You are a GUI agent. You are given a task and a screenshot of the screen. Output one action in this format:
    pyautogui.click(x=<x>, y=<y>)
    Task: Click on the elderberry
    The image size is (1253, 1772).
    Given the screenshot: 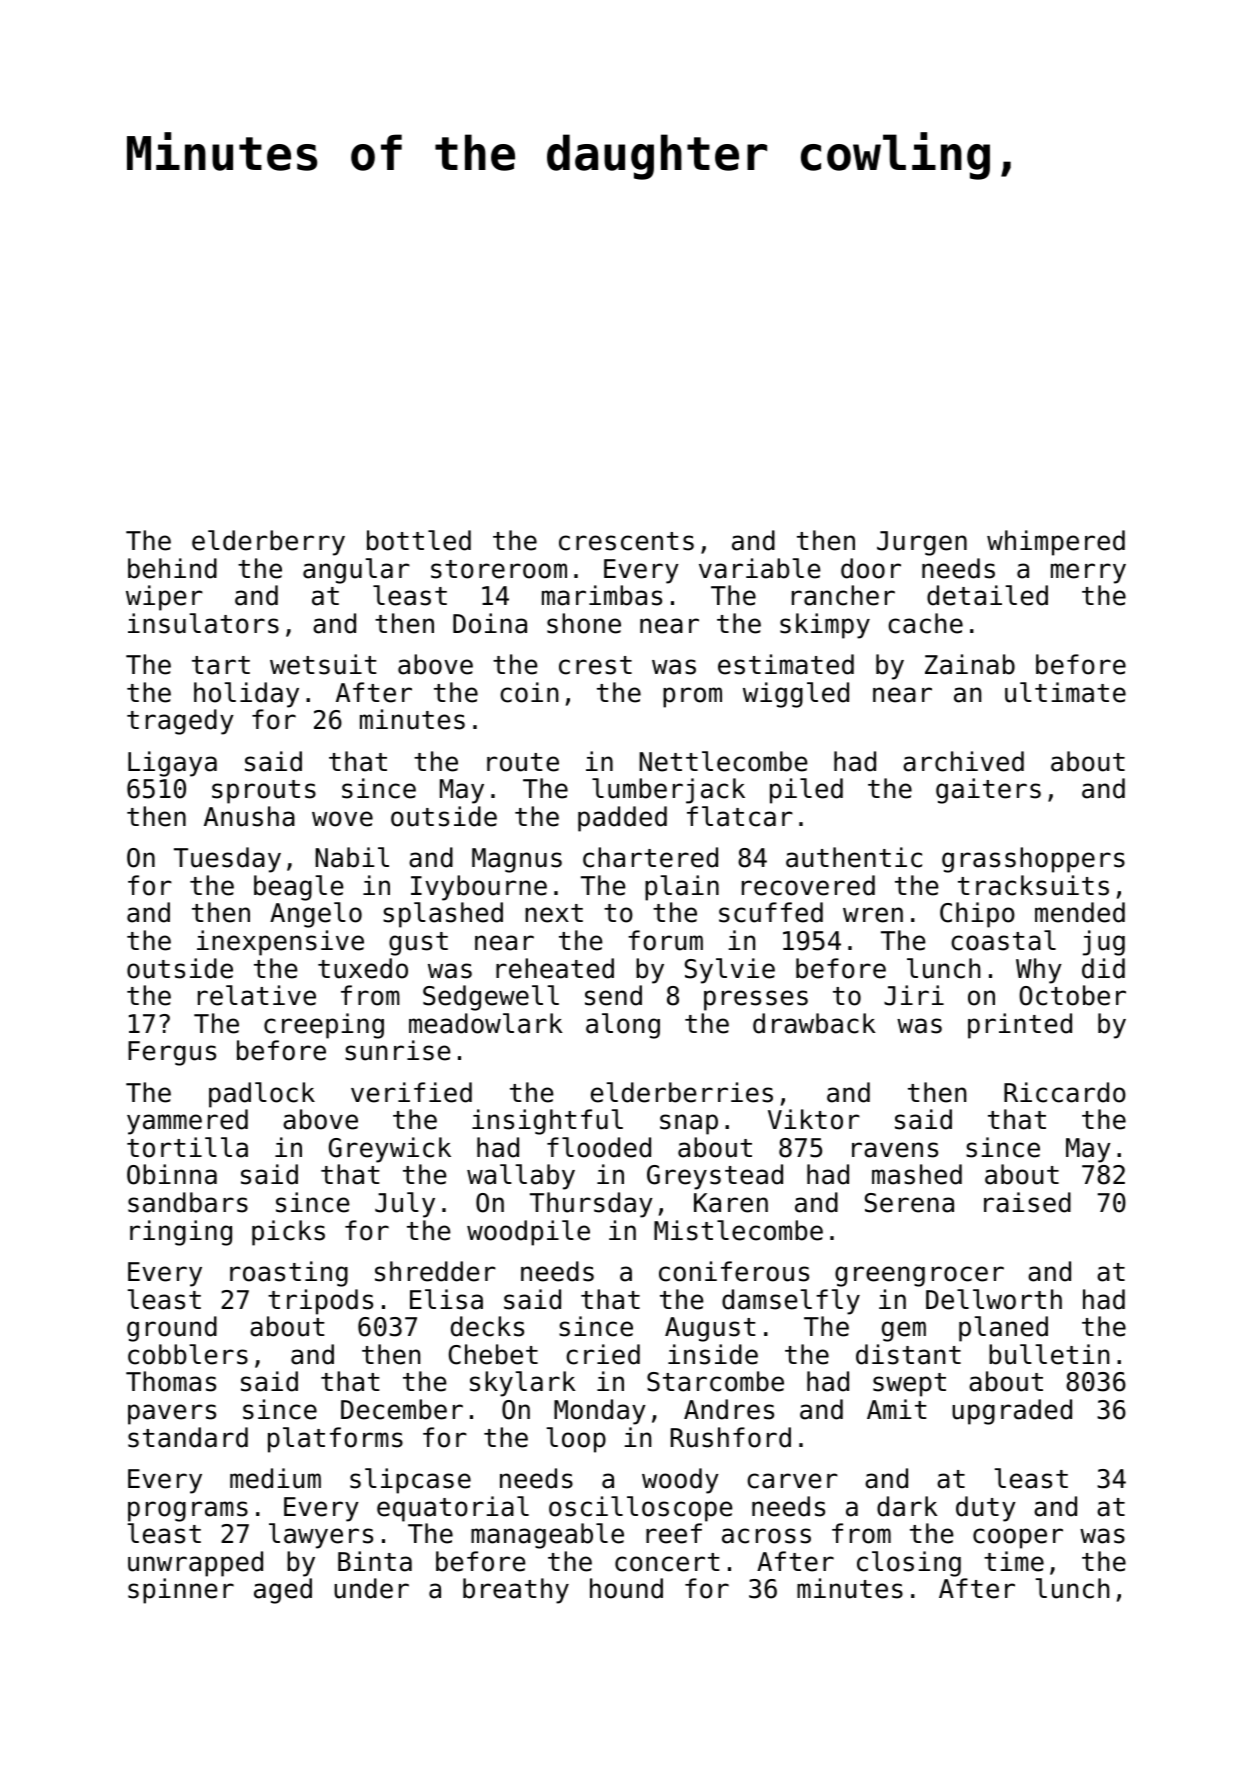 What is the action you would take?
    pyautogui.click(x=268, y=543)
